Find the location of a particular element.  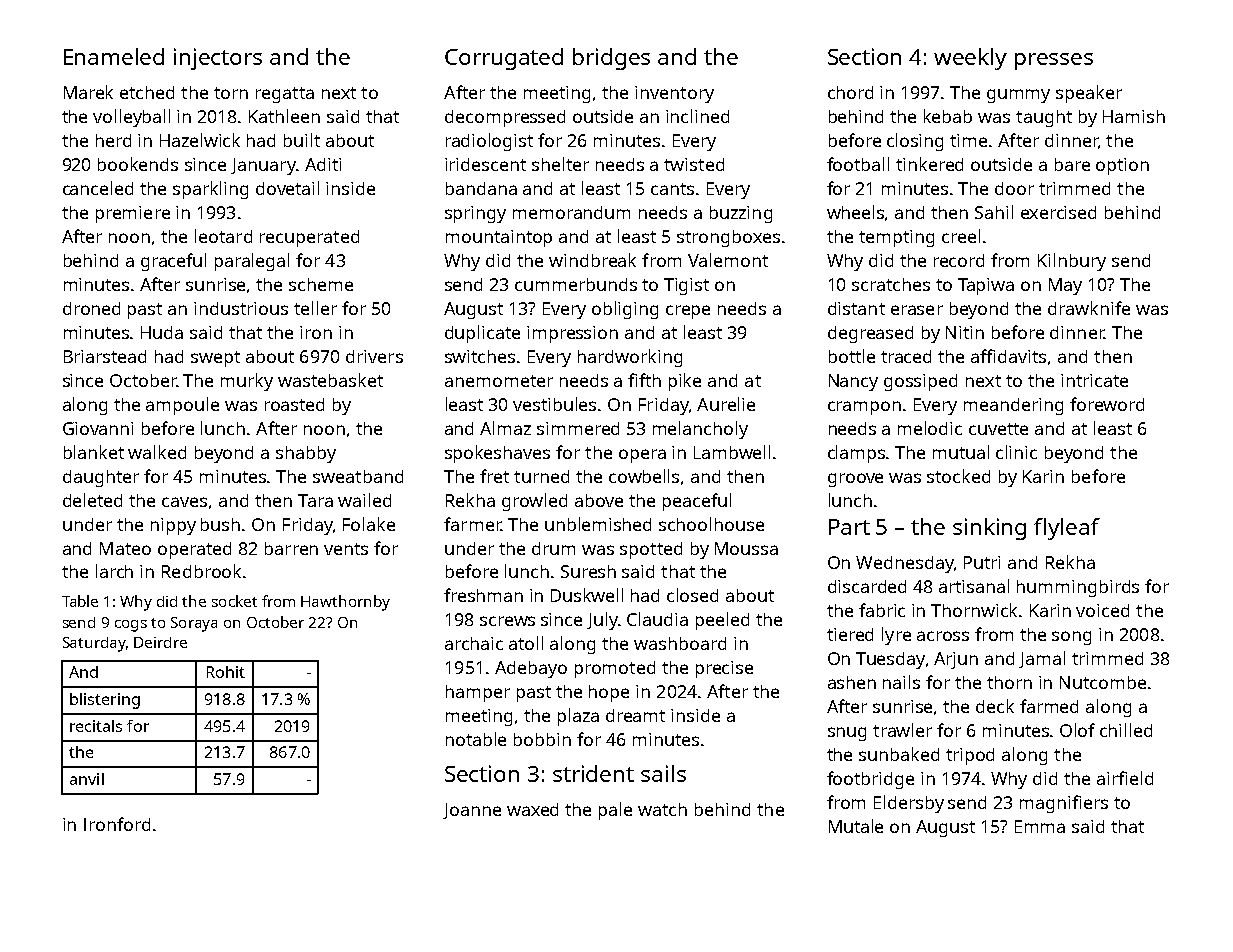

anvil is located at coordinates (87, 779).
